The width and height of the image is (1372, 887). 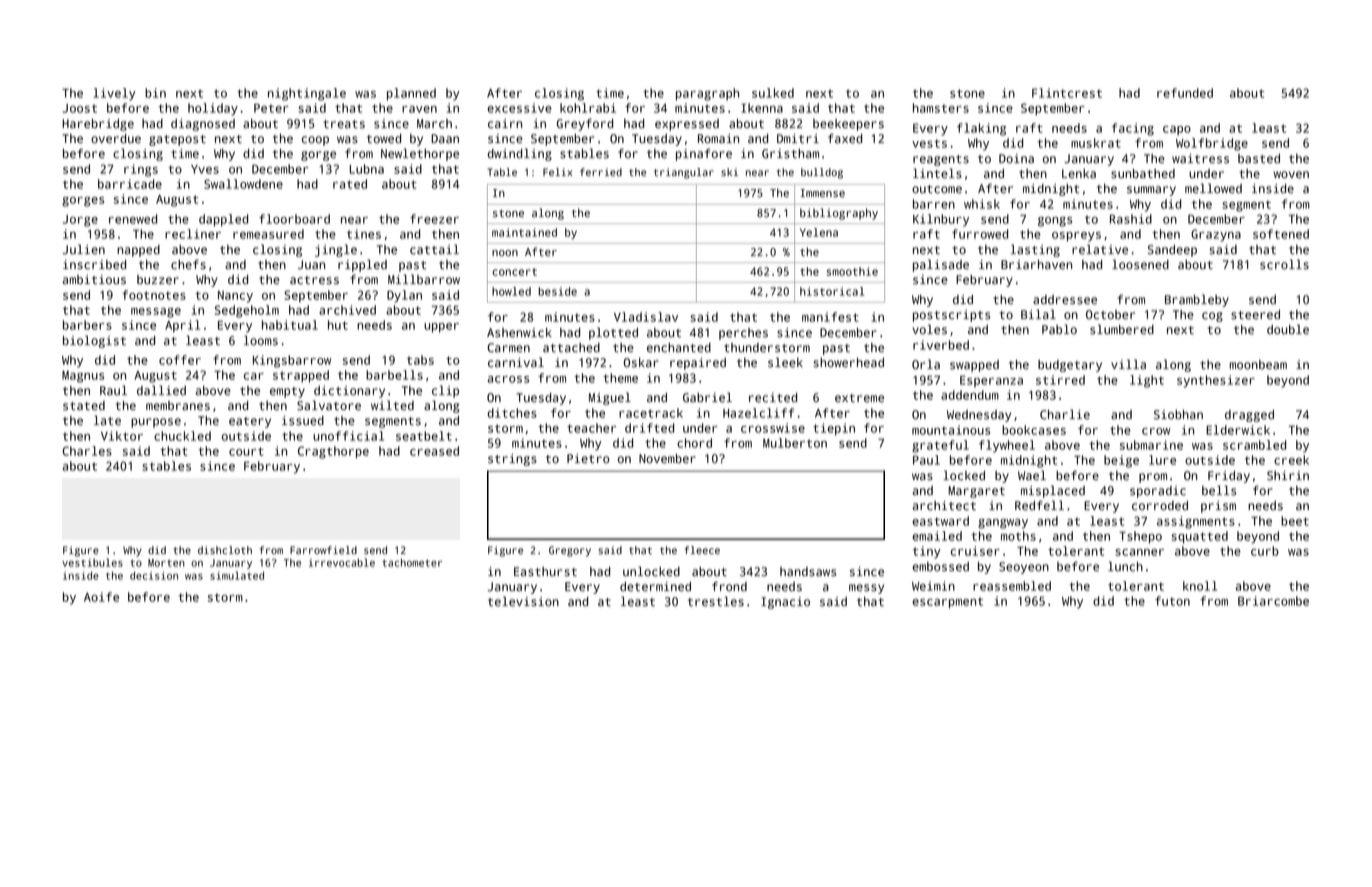 What do you see at coordinates (601, 172) in the image?
I see `ferried` at bounding box center [601, 172].
